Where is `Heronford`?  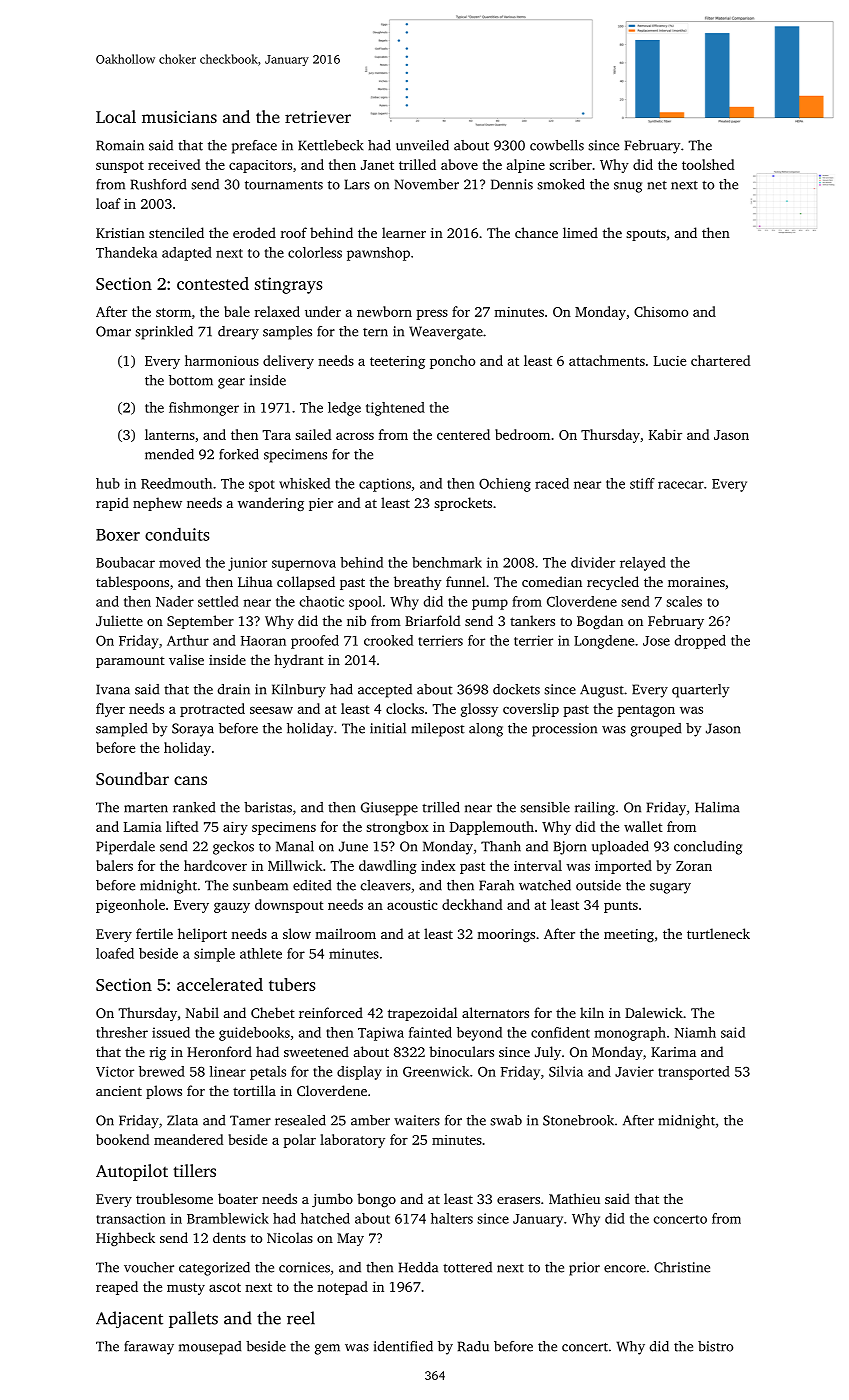 Heronford is located at coordinates (219, 1051).
